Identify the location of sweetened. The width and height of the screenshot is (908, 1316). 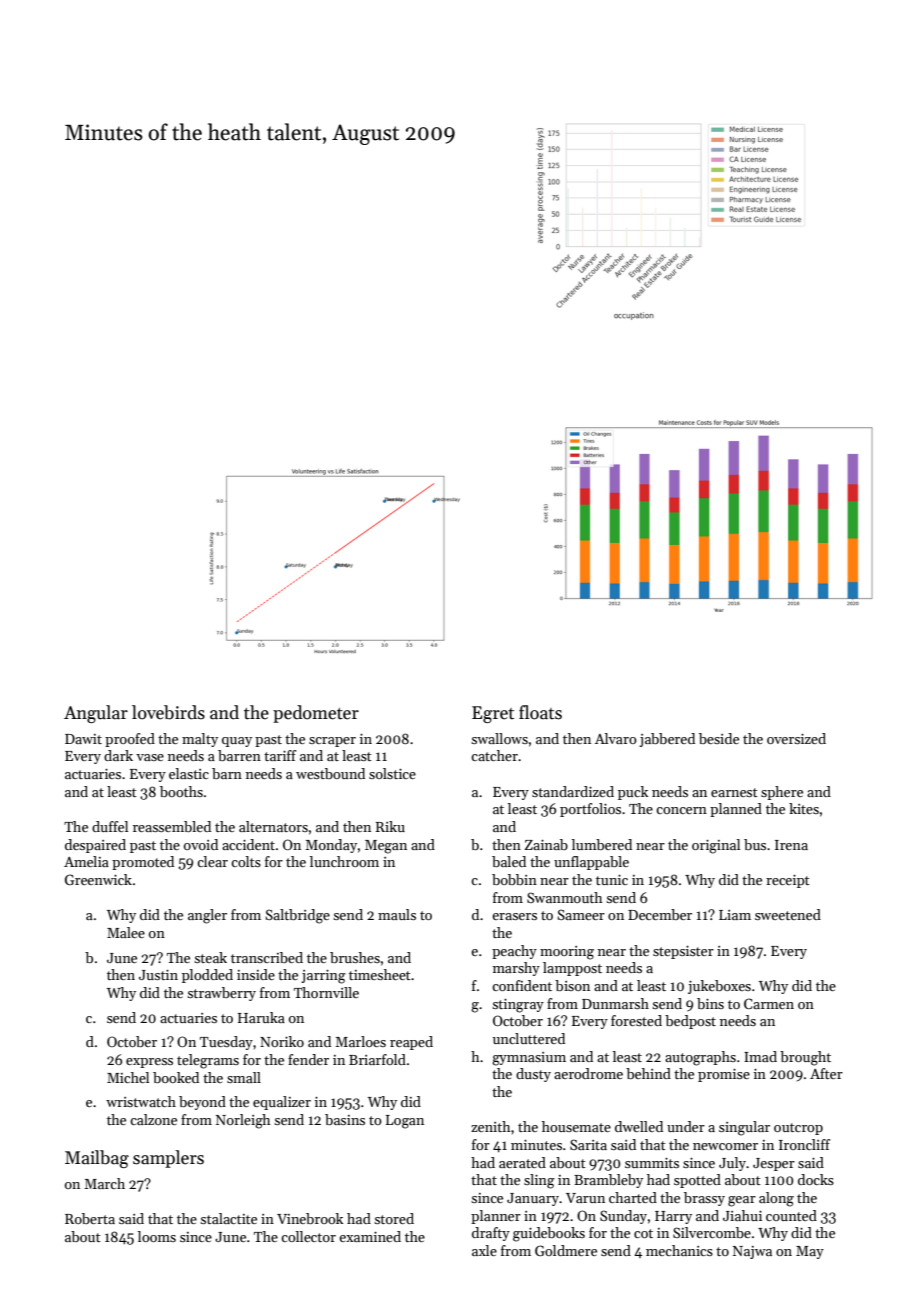
(788, 914).
